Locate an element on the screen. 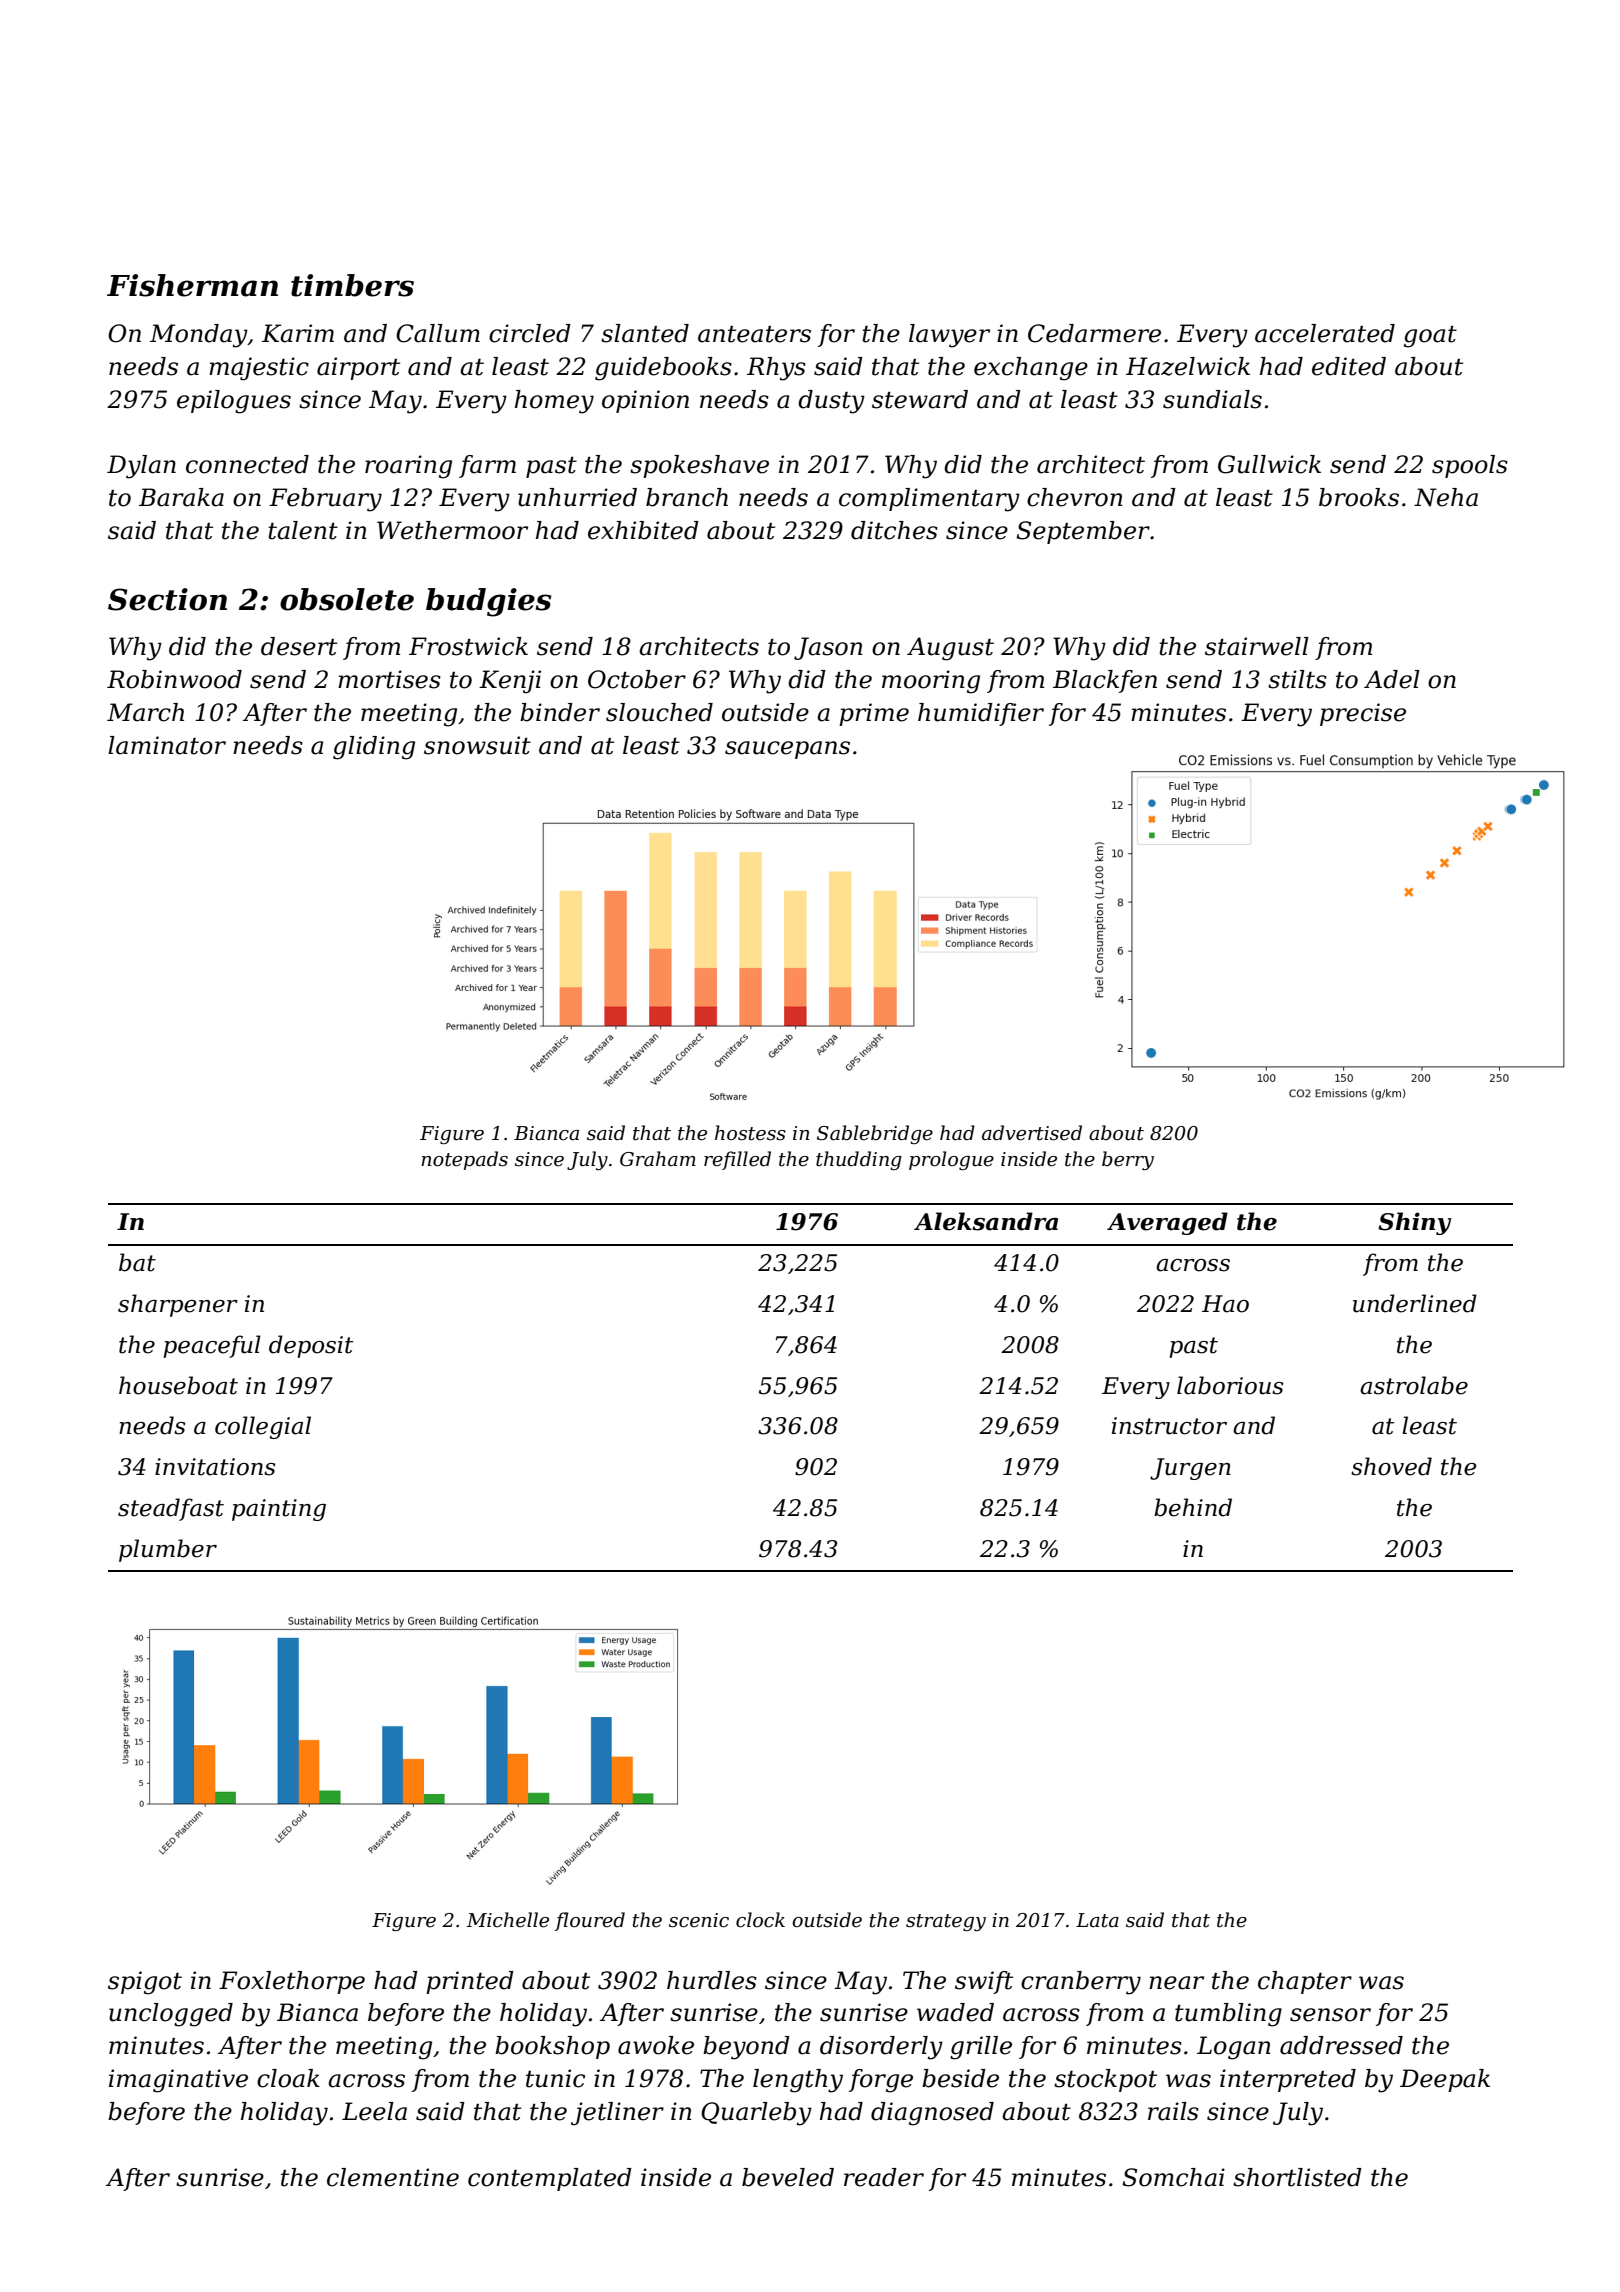  plumber is located at coordinates (168, 1550).
